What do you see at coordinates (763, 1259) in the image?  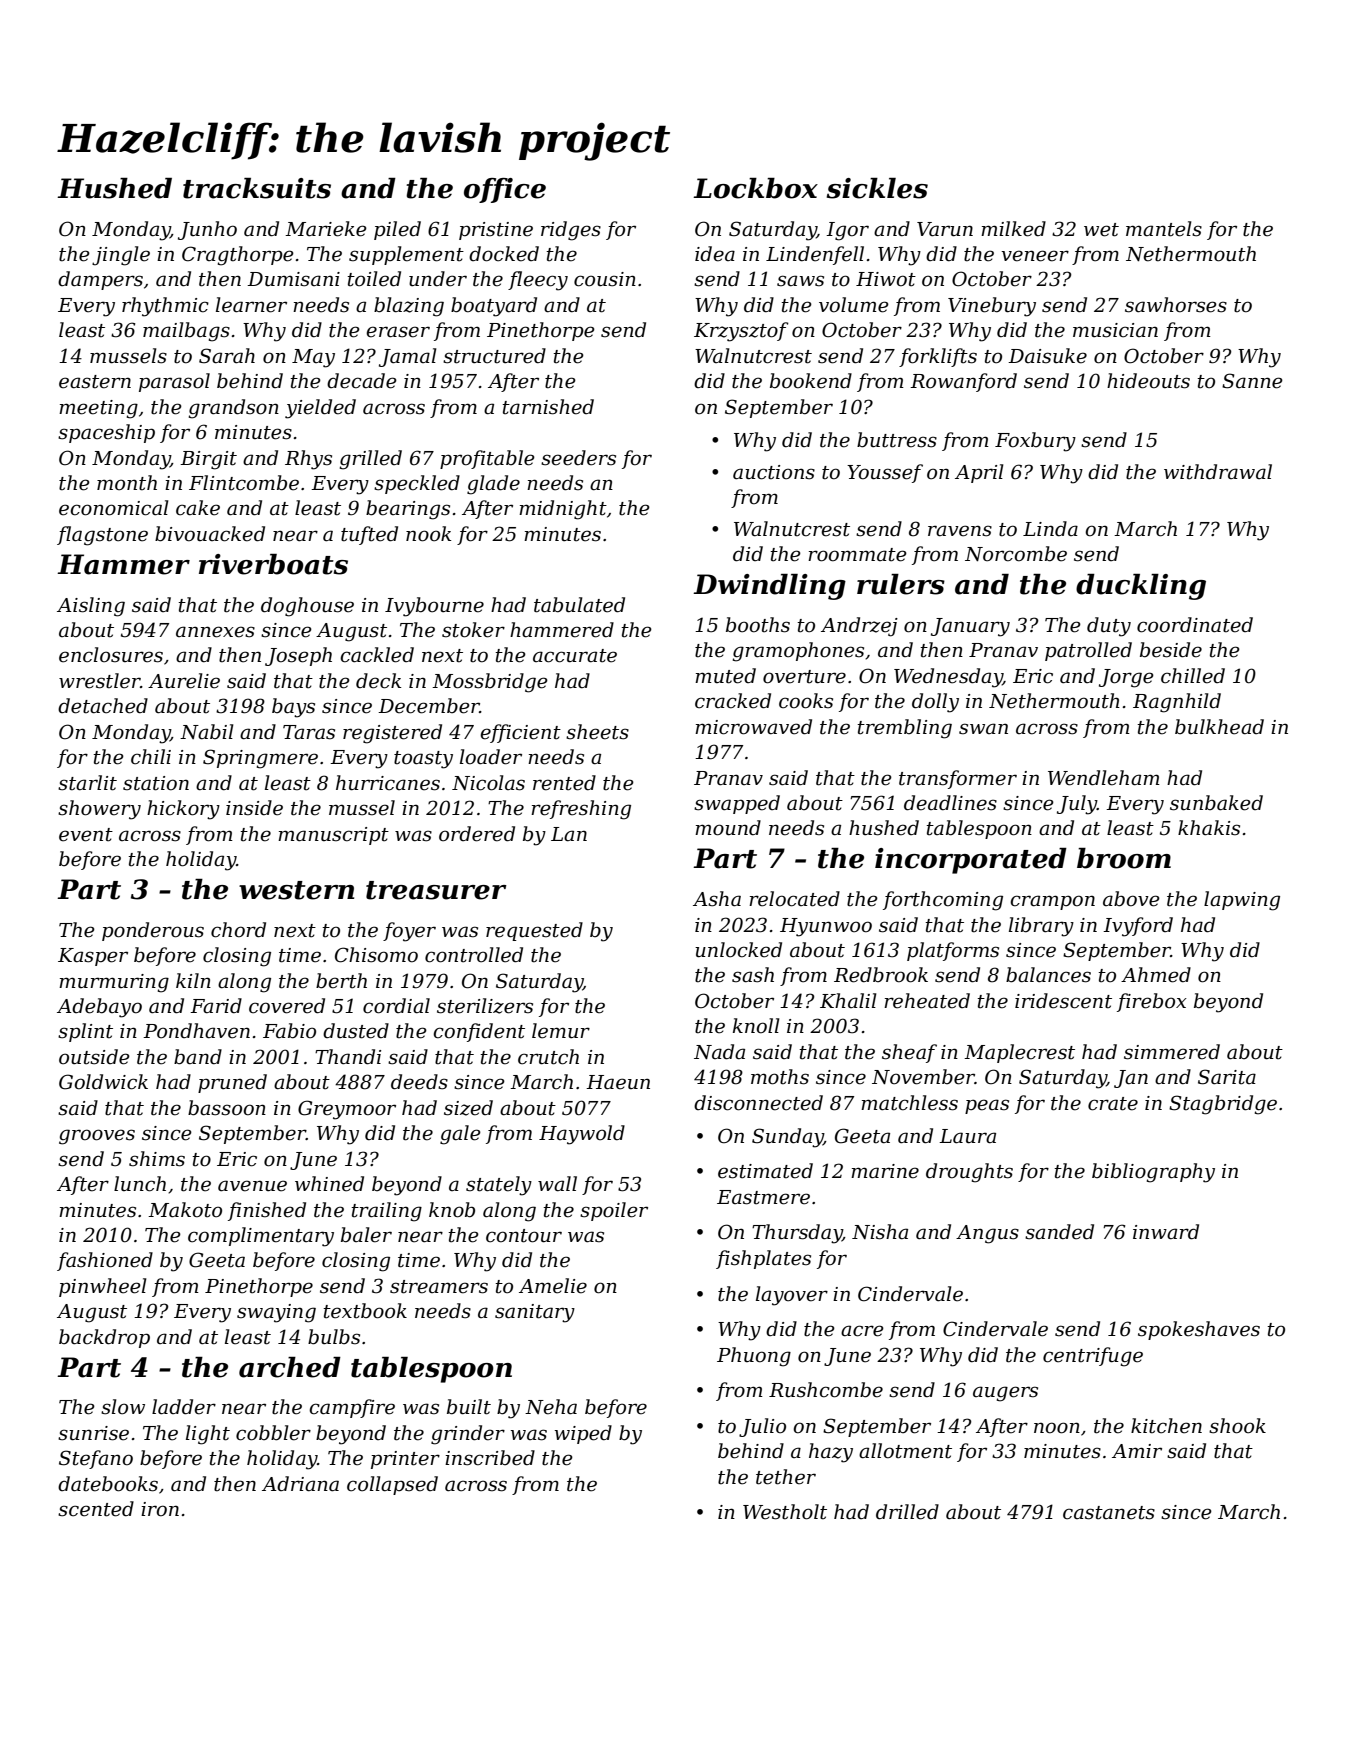 I see `fishplates` at bounding box center [763, 1259].
